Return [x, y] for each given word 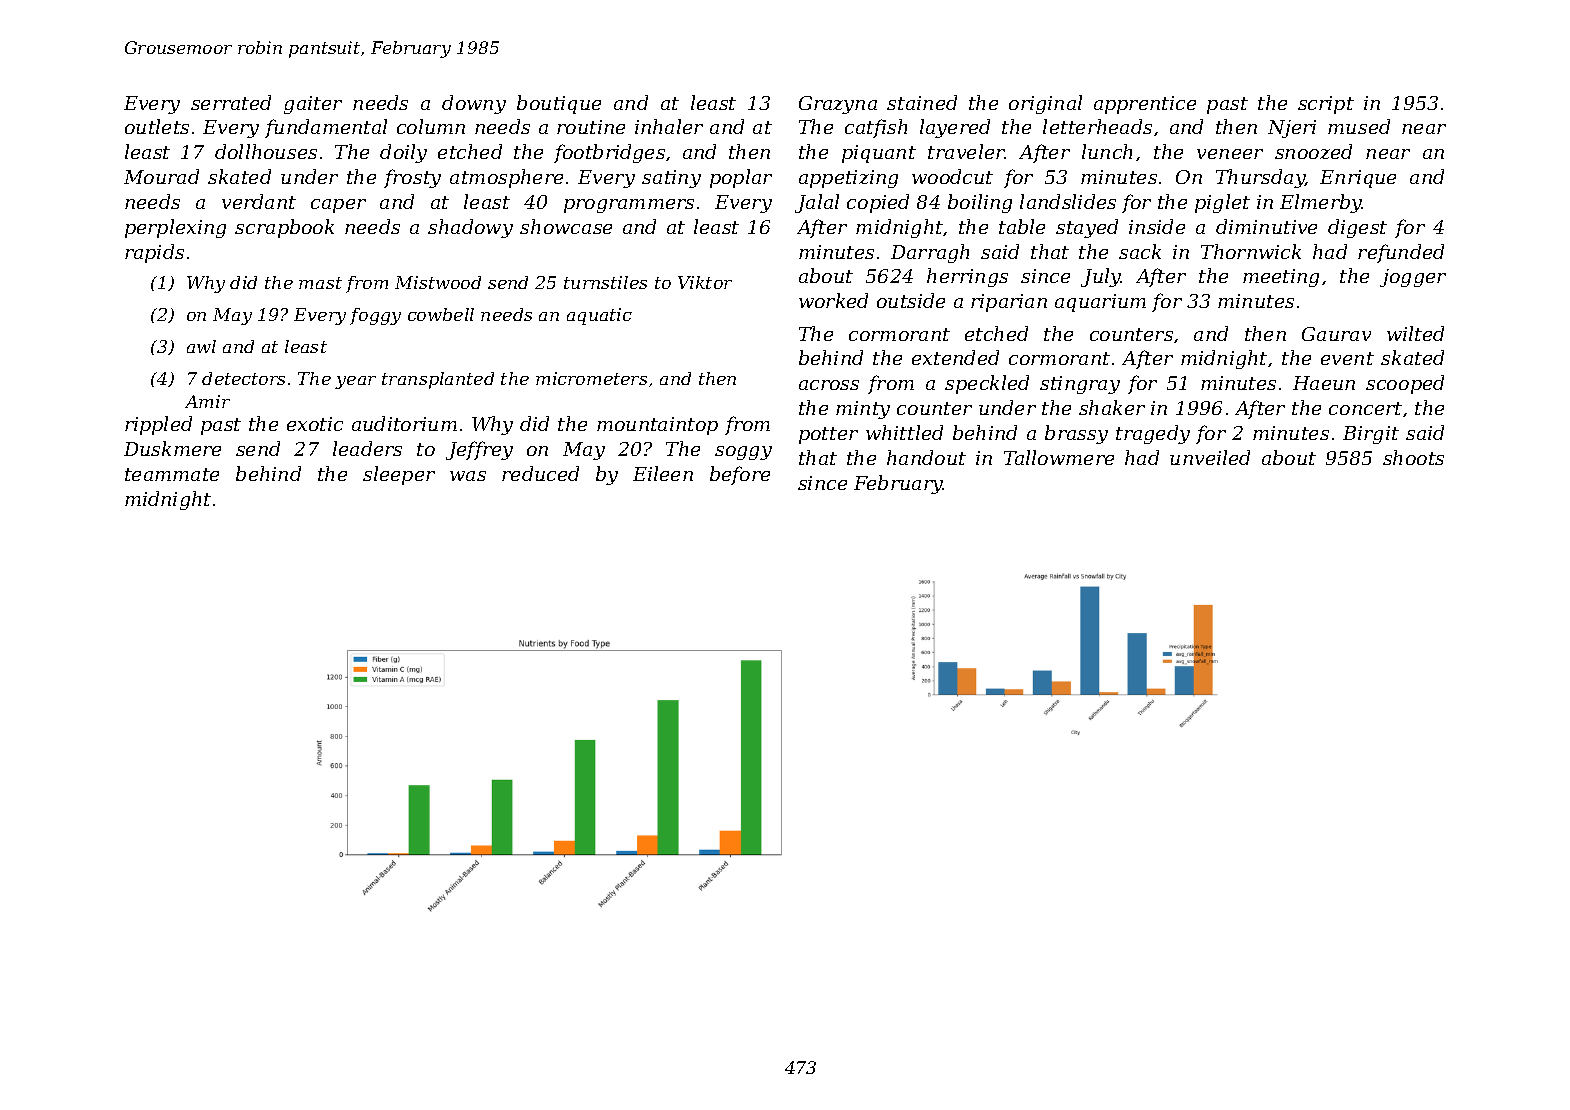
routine [591, 127]
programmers [629, 206]
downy [474, 104]
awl [201, 346]
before [740, 475]
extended [955, 357]
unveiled [1210, 457]
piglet [1222, 203]
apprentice [1145, 105]
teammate [172, 474]
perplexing [175, 228]
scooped [1405, 384]
